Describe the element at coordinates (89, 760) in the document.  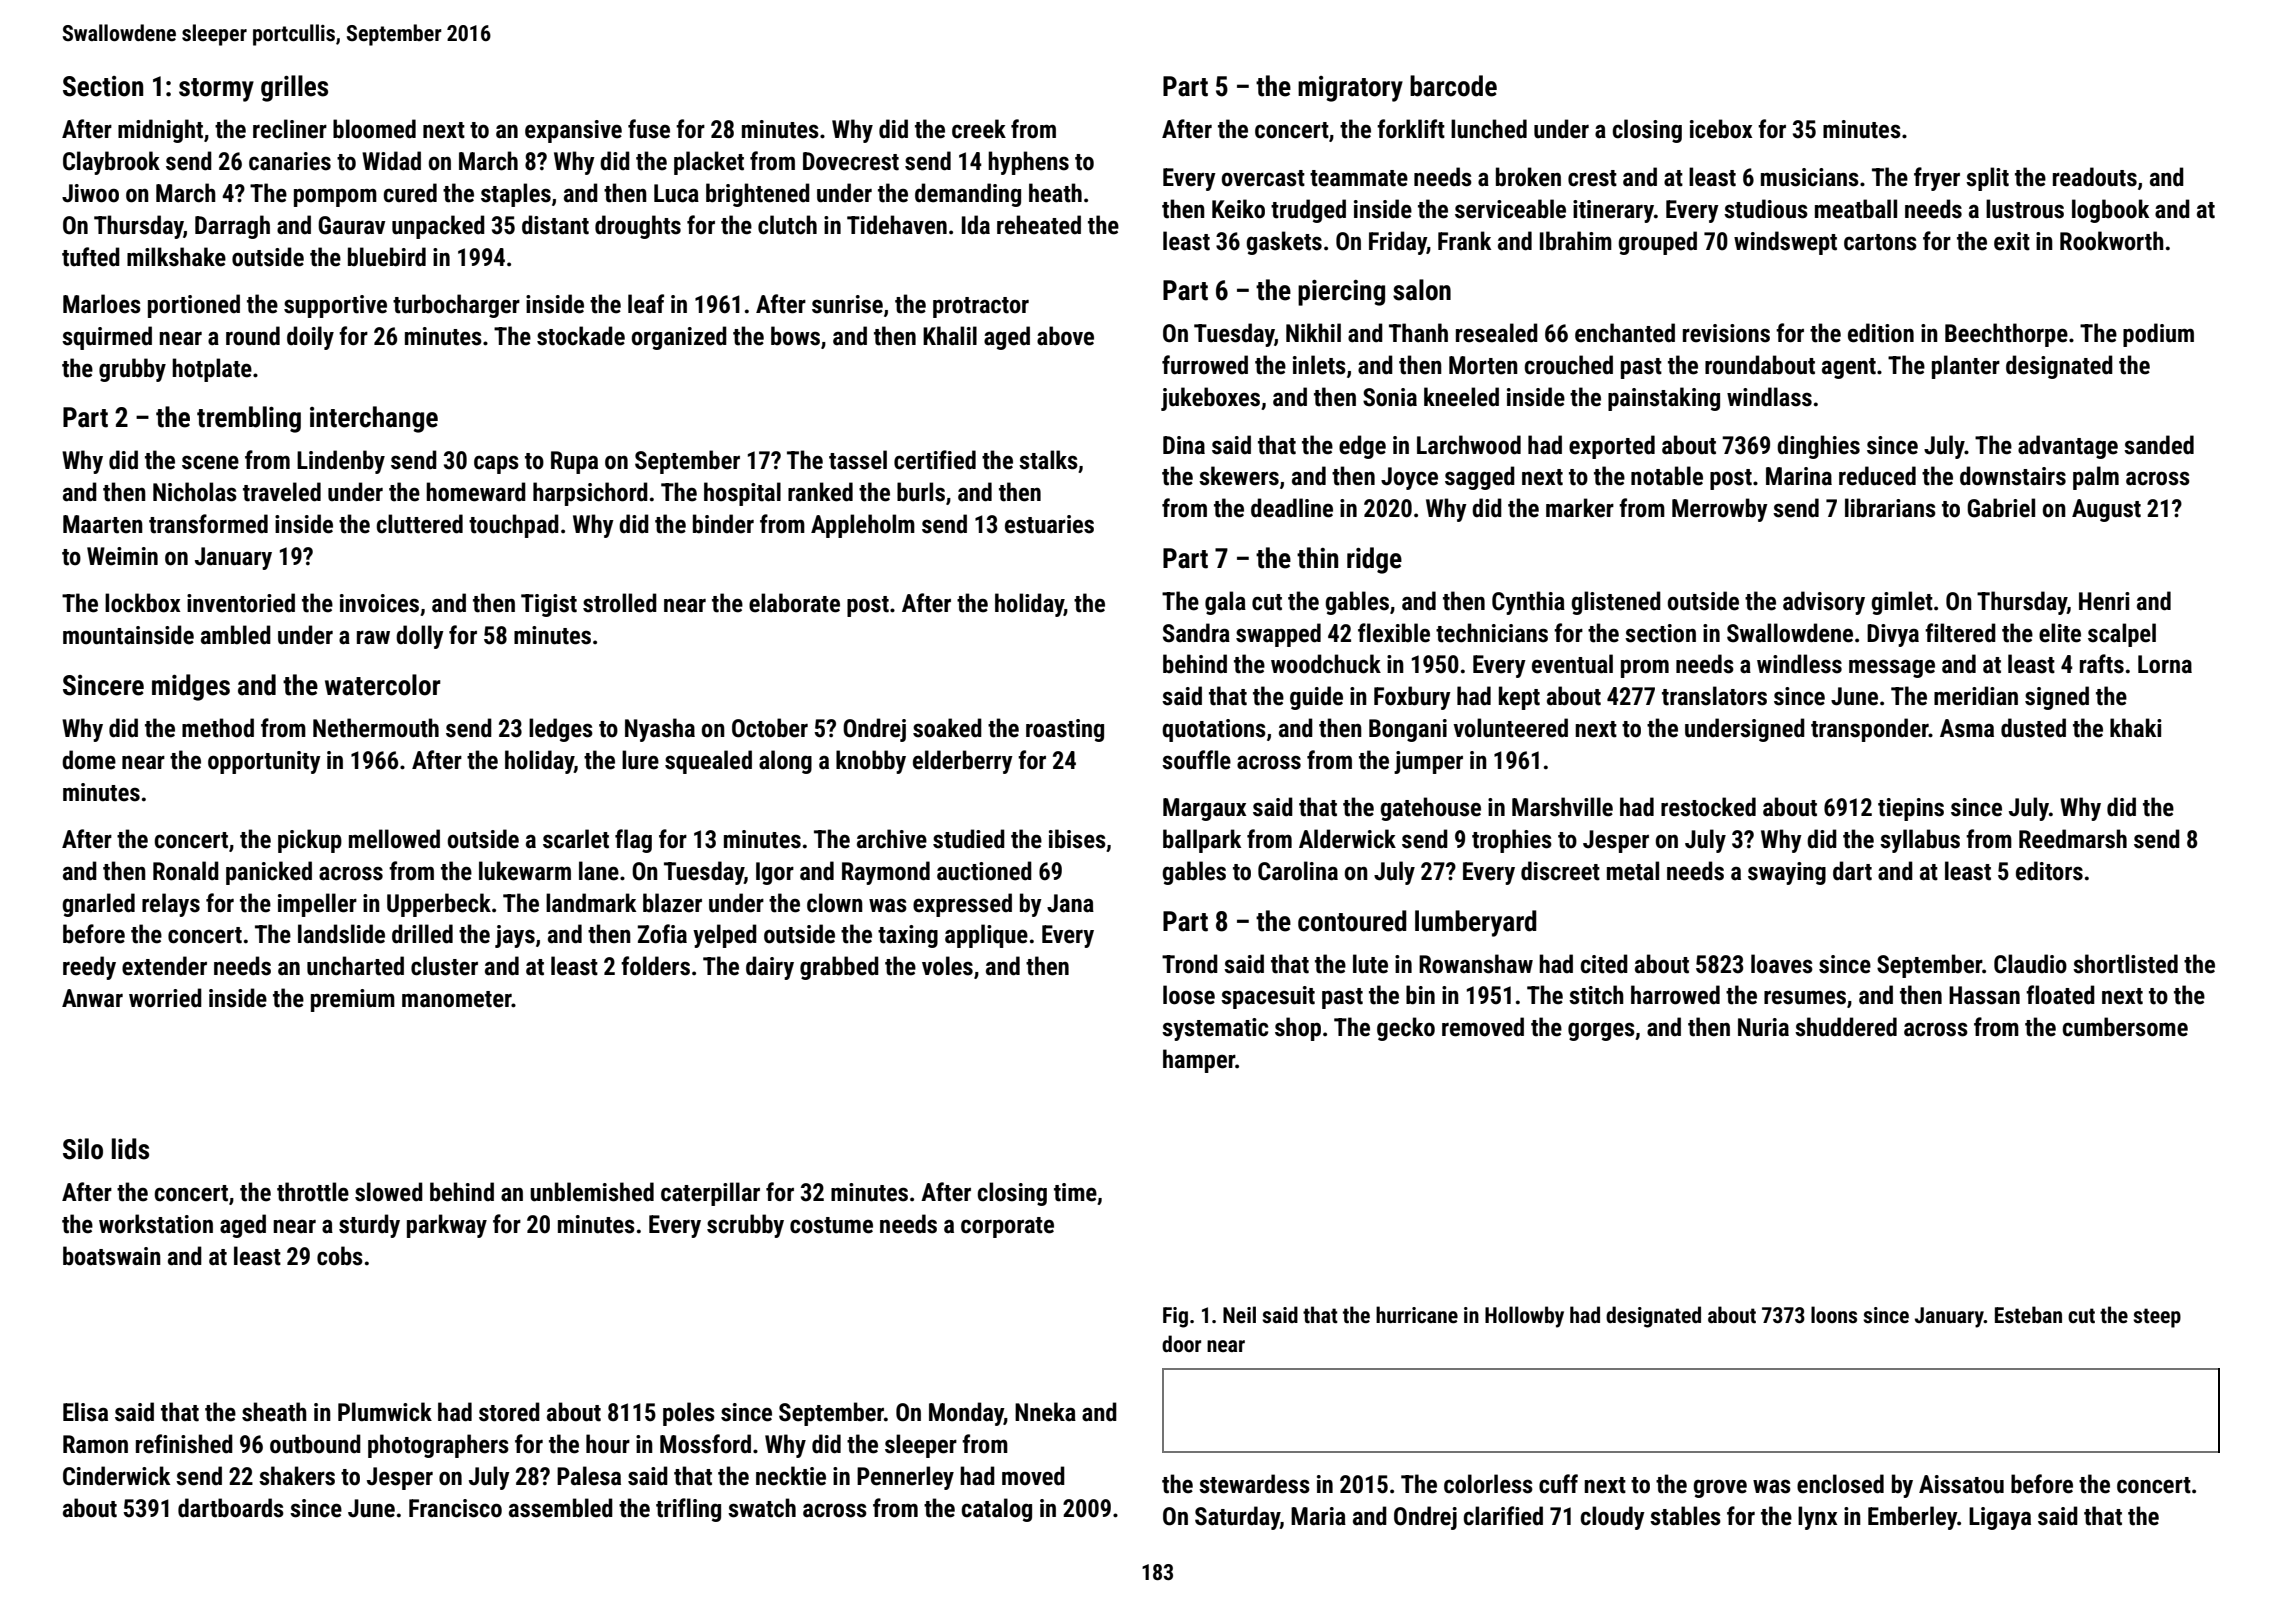
I see `dome` at that location.
